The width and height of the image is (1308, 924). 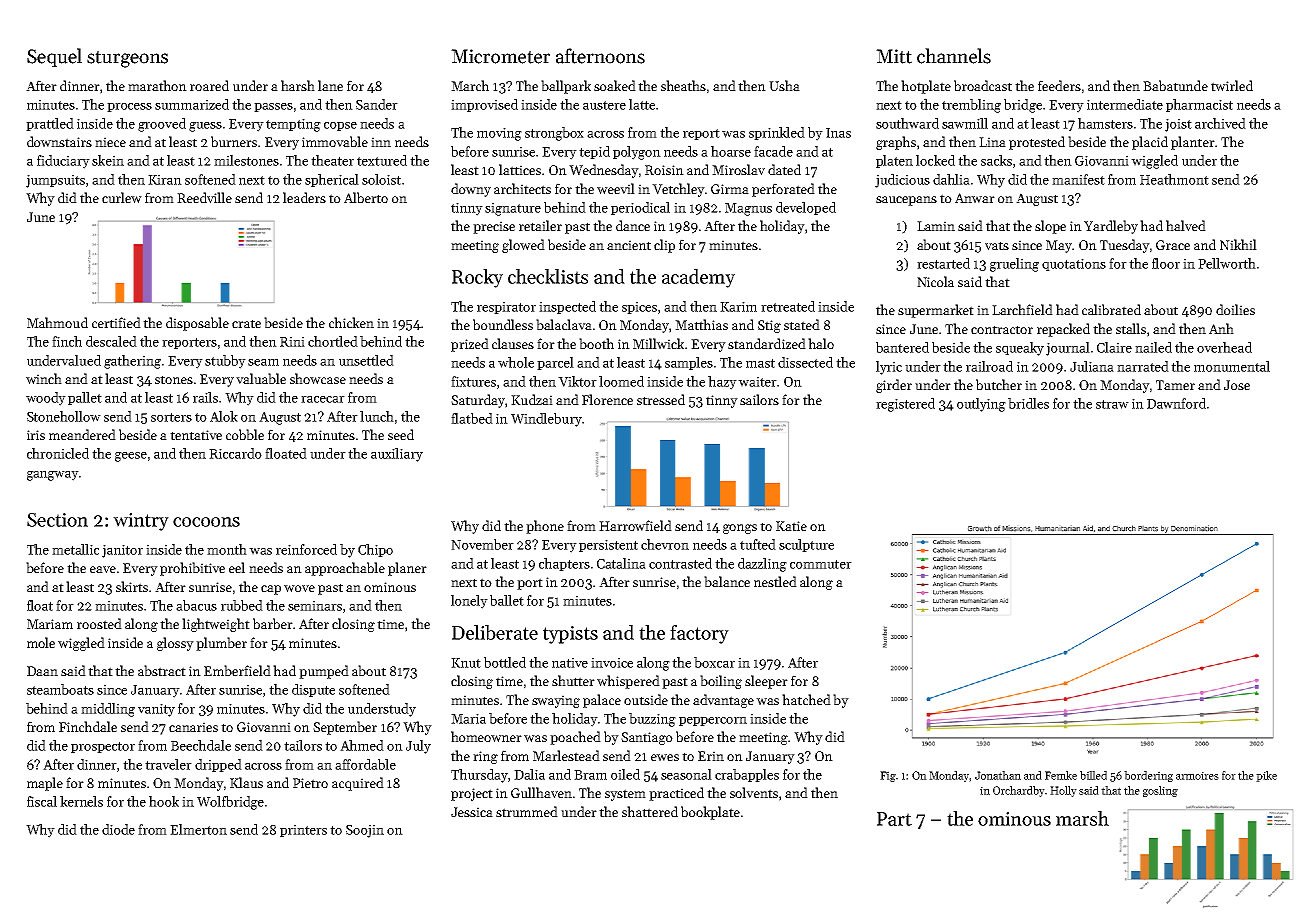 What do you see at coordinates (304, 197) in the image?
I see `leaders` at bounding box center [304, 197].
